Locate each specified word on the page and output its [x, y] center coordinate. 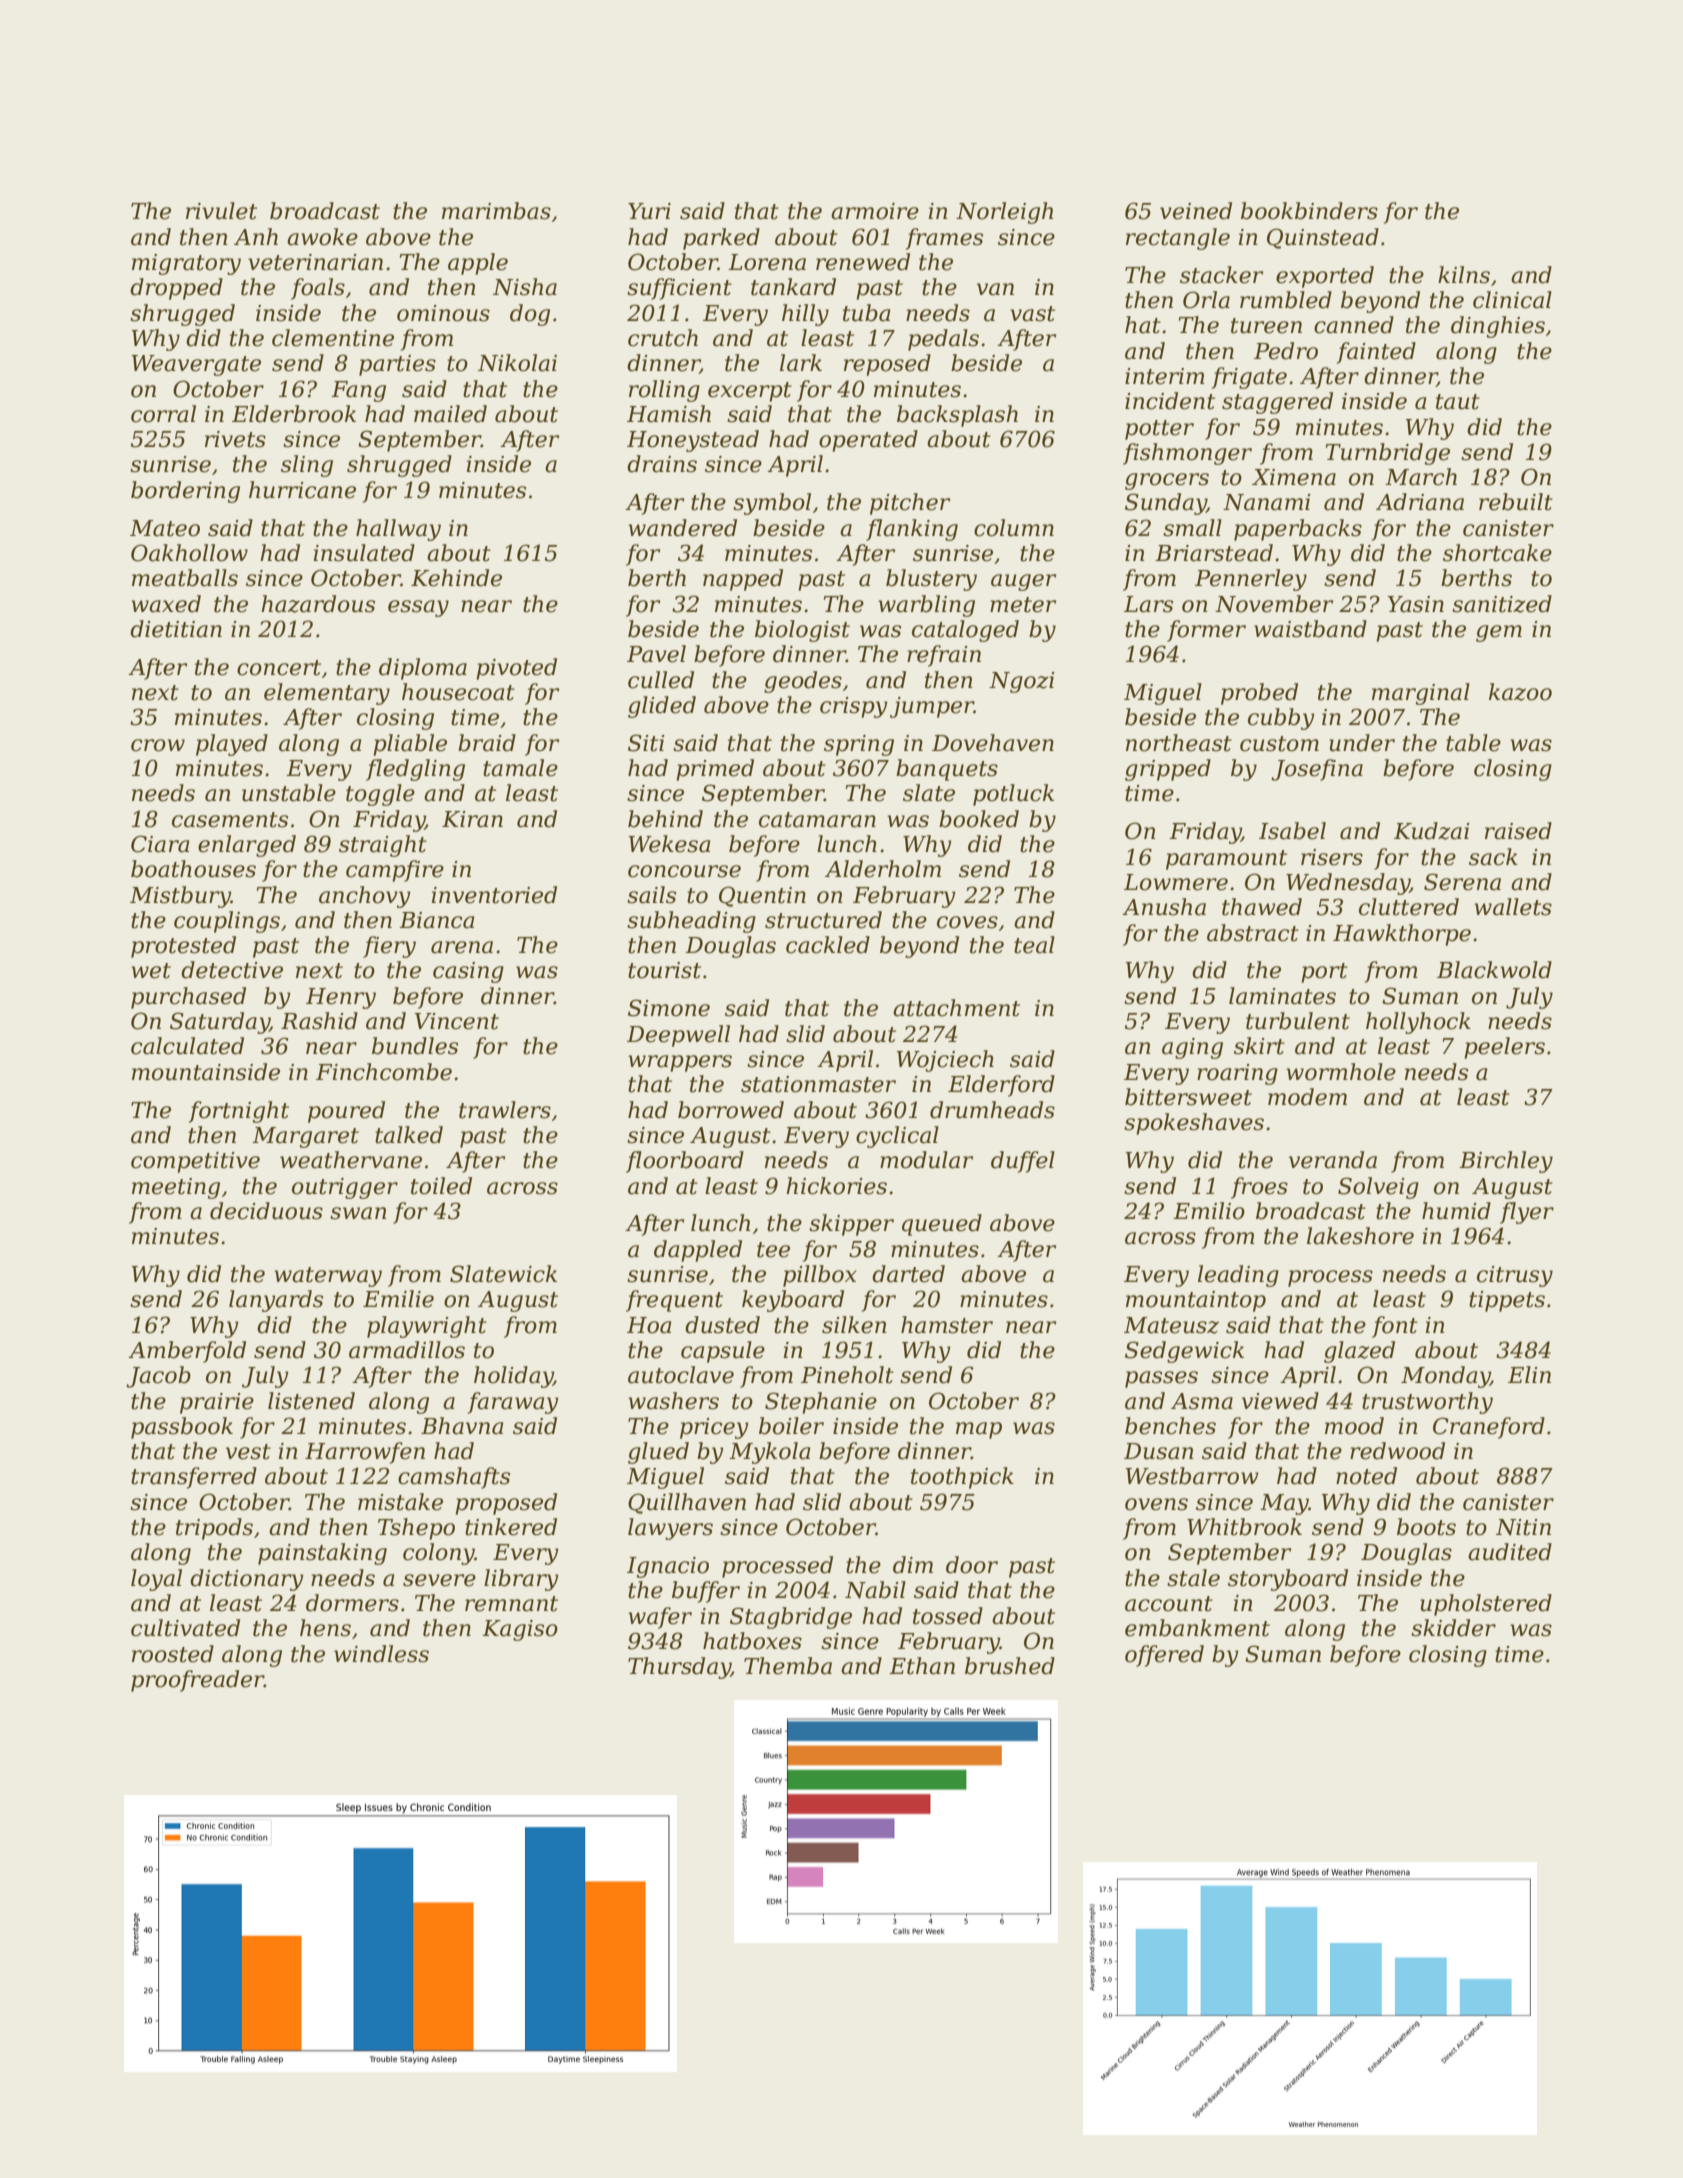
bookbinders [1309, 211]
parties [397, 365]
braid [487, 743]
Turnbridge [1388, 454]
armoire [875, 211]
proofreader [197, 1681]
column [1014, 528]
